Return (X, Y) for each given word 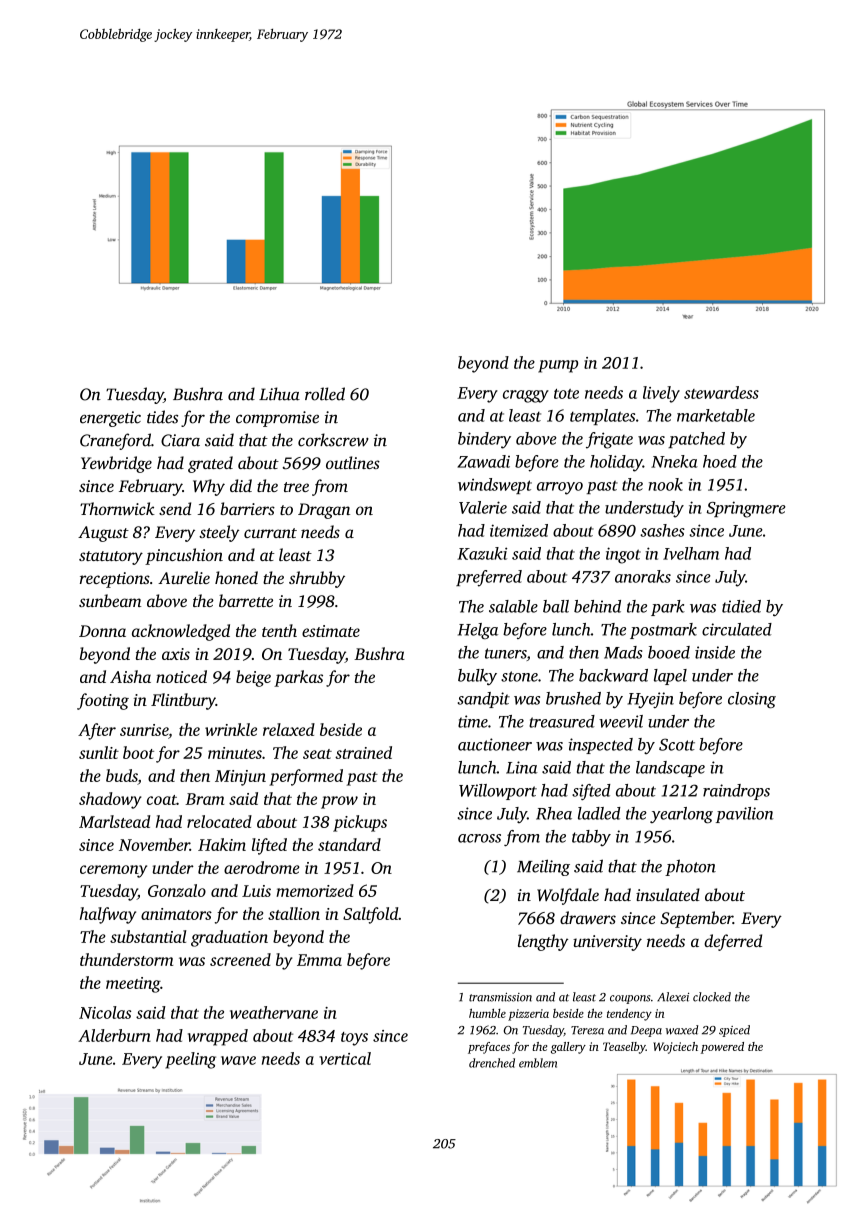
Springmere (746, 509)
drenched (492, 1063)
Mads (623, 652)
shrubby (317, 579)
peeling (190, 1060)
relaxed (289, 729)
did (241, 485)
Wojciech (675, 1048)
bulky (477, 677)
